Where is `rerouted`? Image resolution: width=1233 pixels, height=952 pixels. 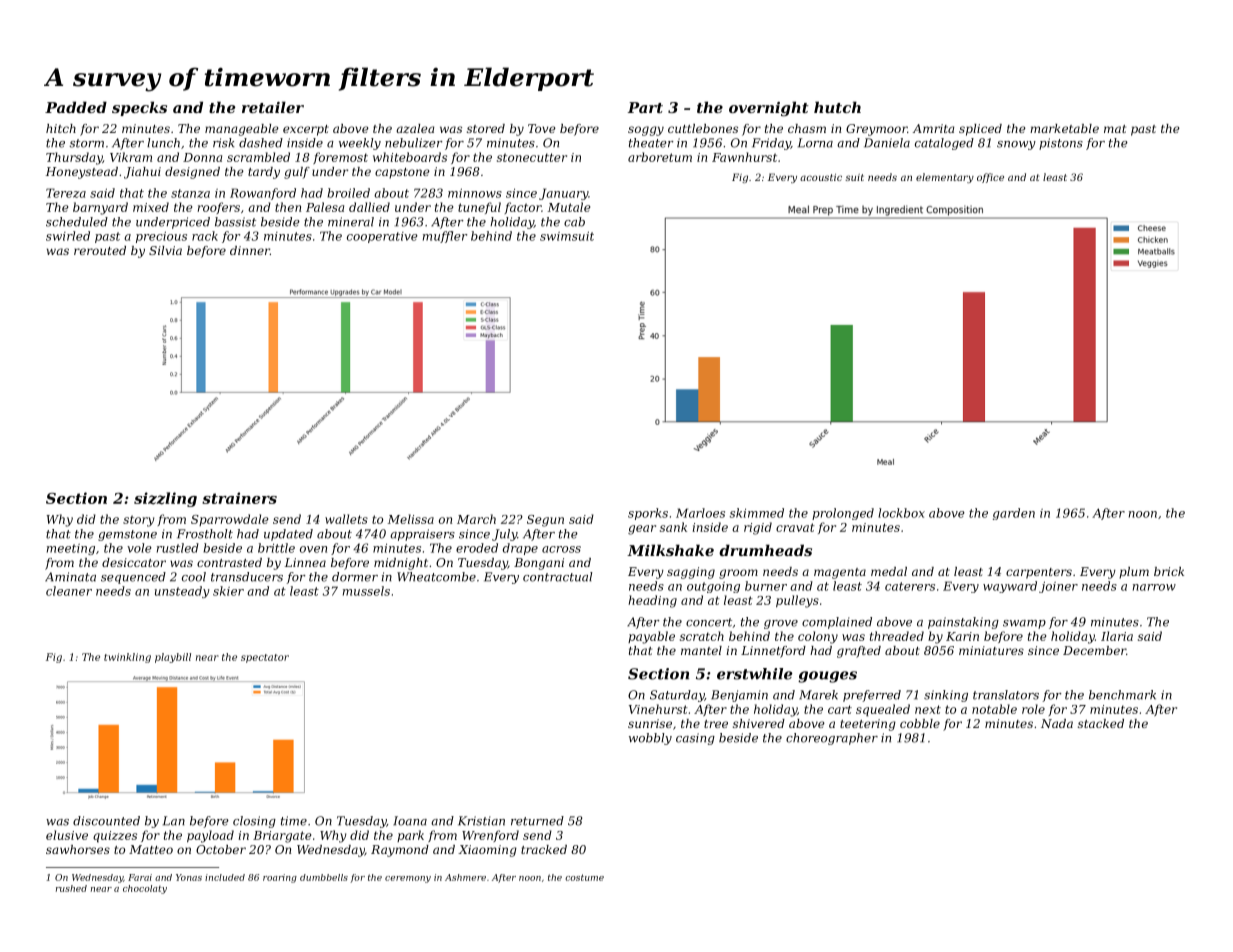 rerouted is located at coordinates (100, 250).
